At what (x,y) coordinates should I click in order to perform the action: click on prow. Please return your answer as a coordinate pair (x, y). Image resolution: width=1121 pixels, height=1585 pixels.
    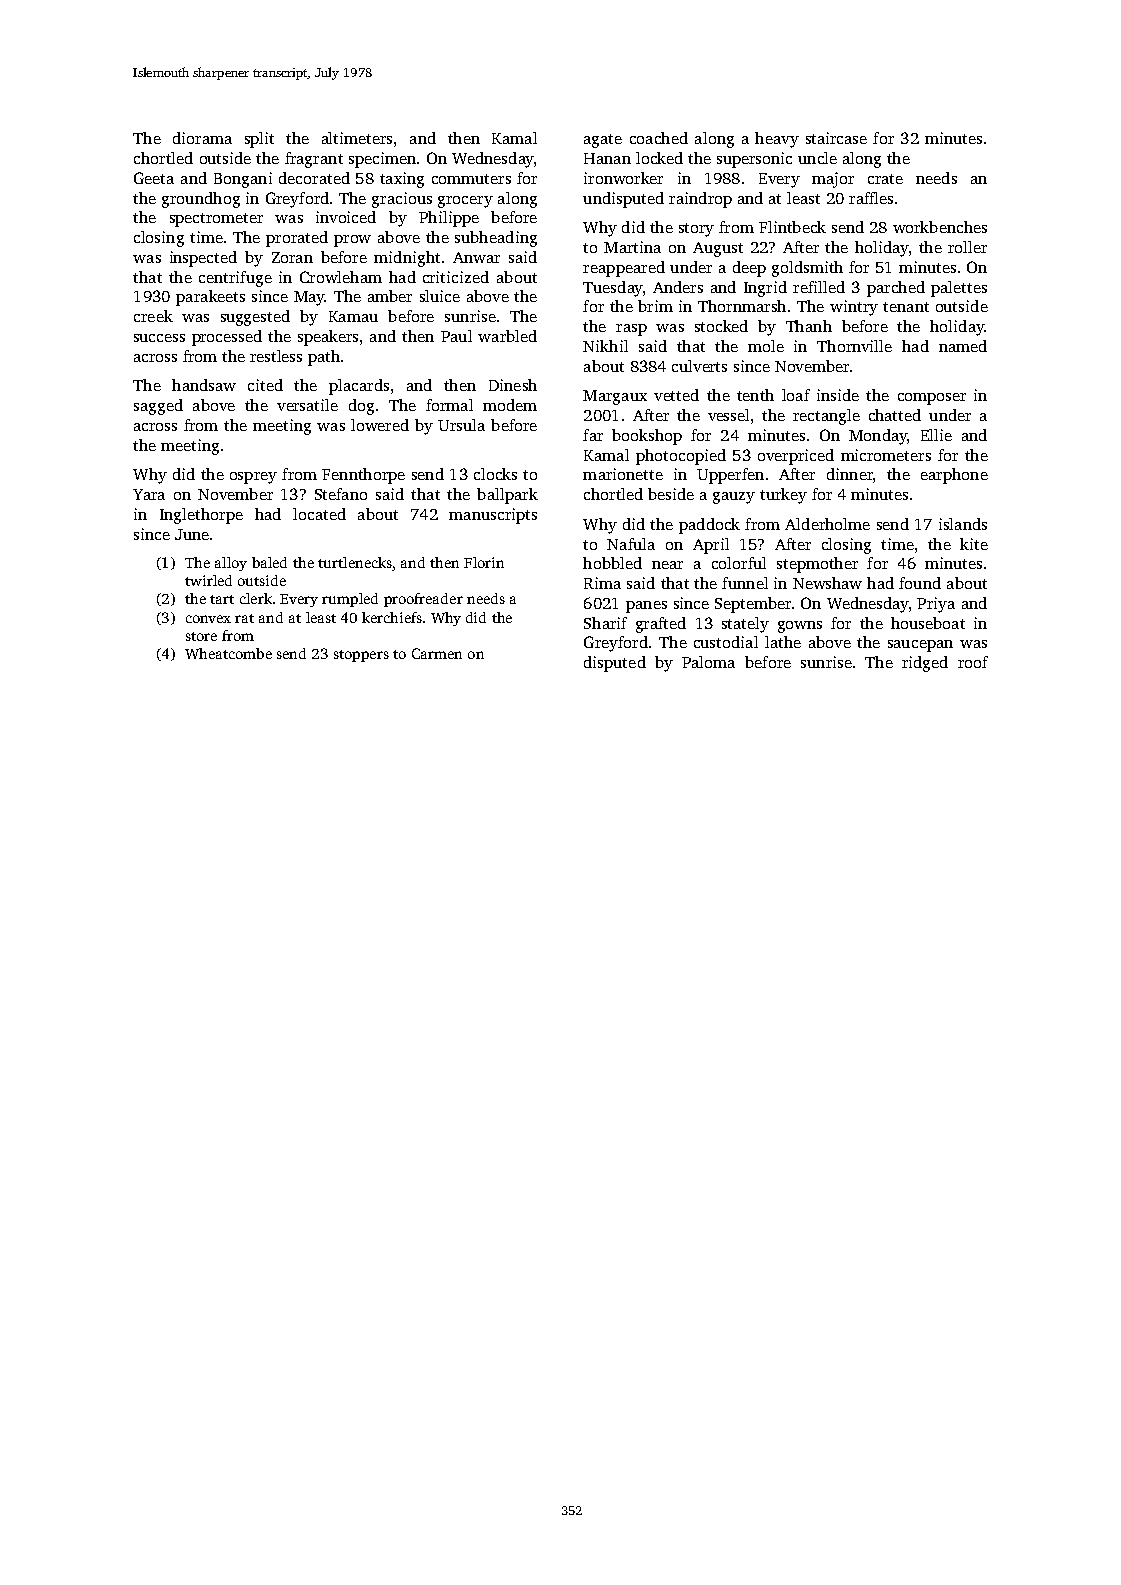
    Looking at the image, I should click on (352, 241).
